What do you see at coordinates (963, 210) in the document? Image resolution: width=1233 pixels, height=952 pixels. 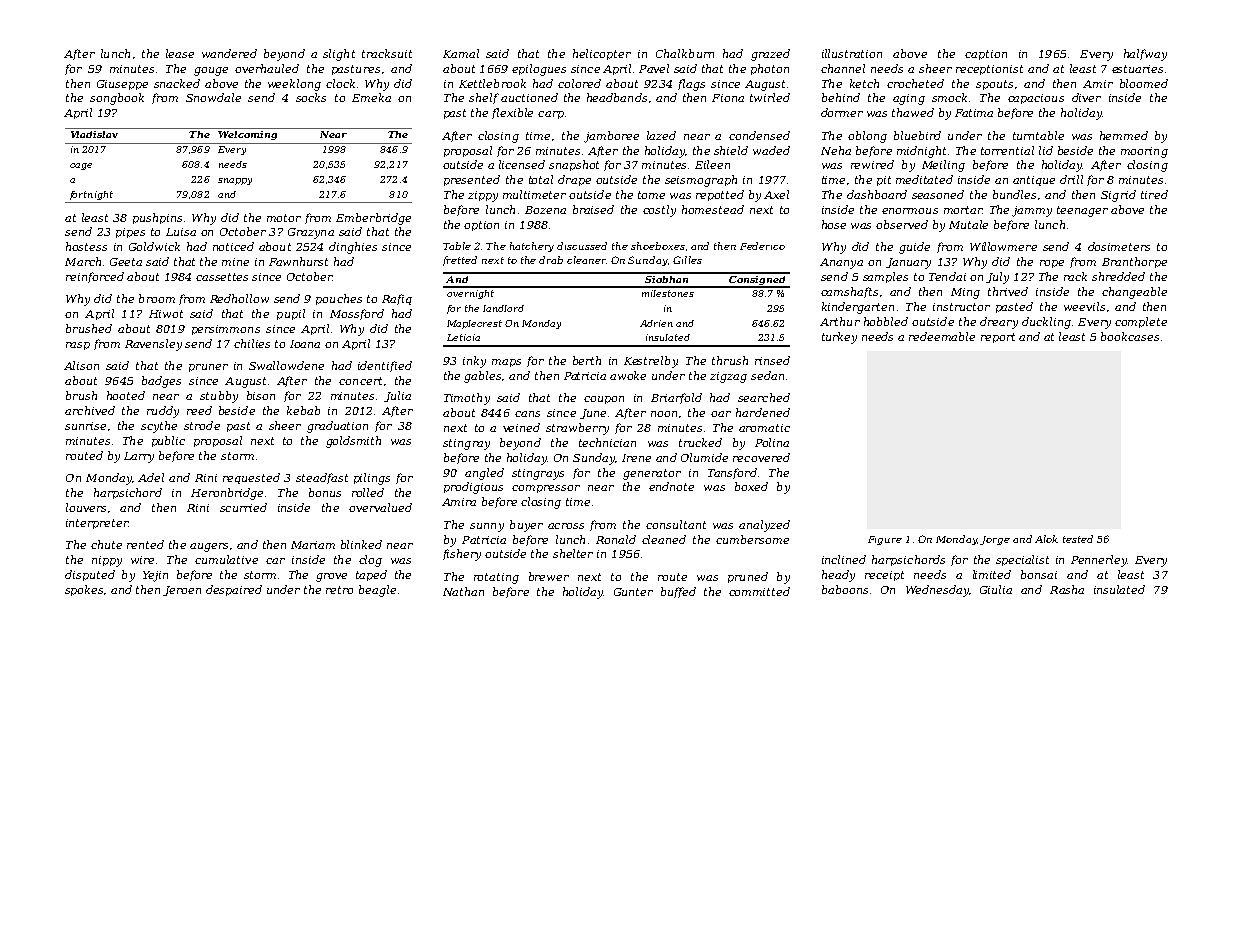 I see `mortar` at bounding box center [963, 210].
